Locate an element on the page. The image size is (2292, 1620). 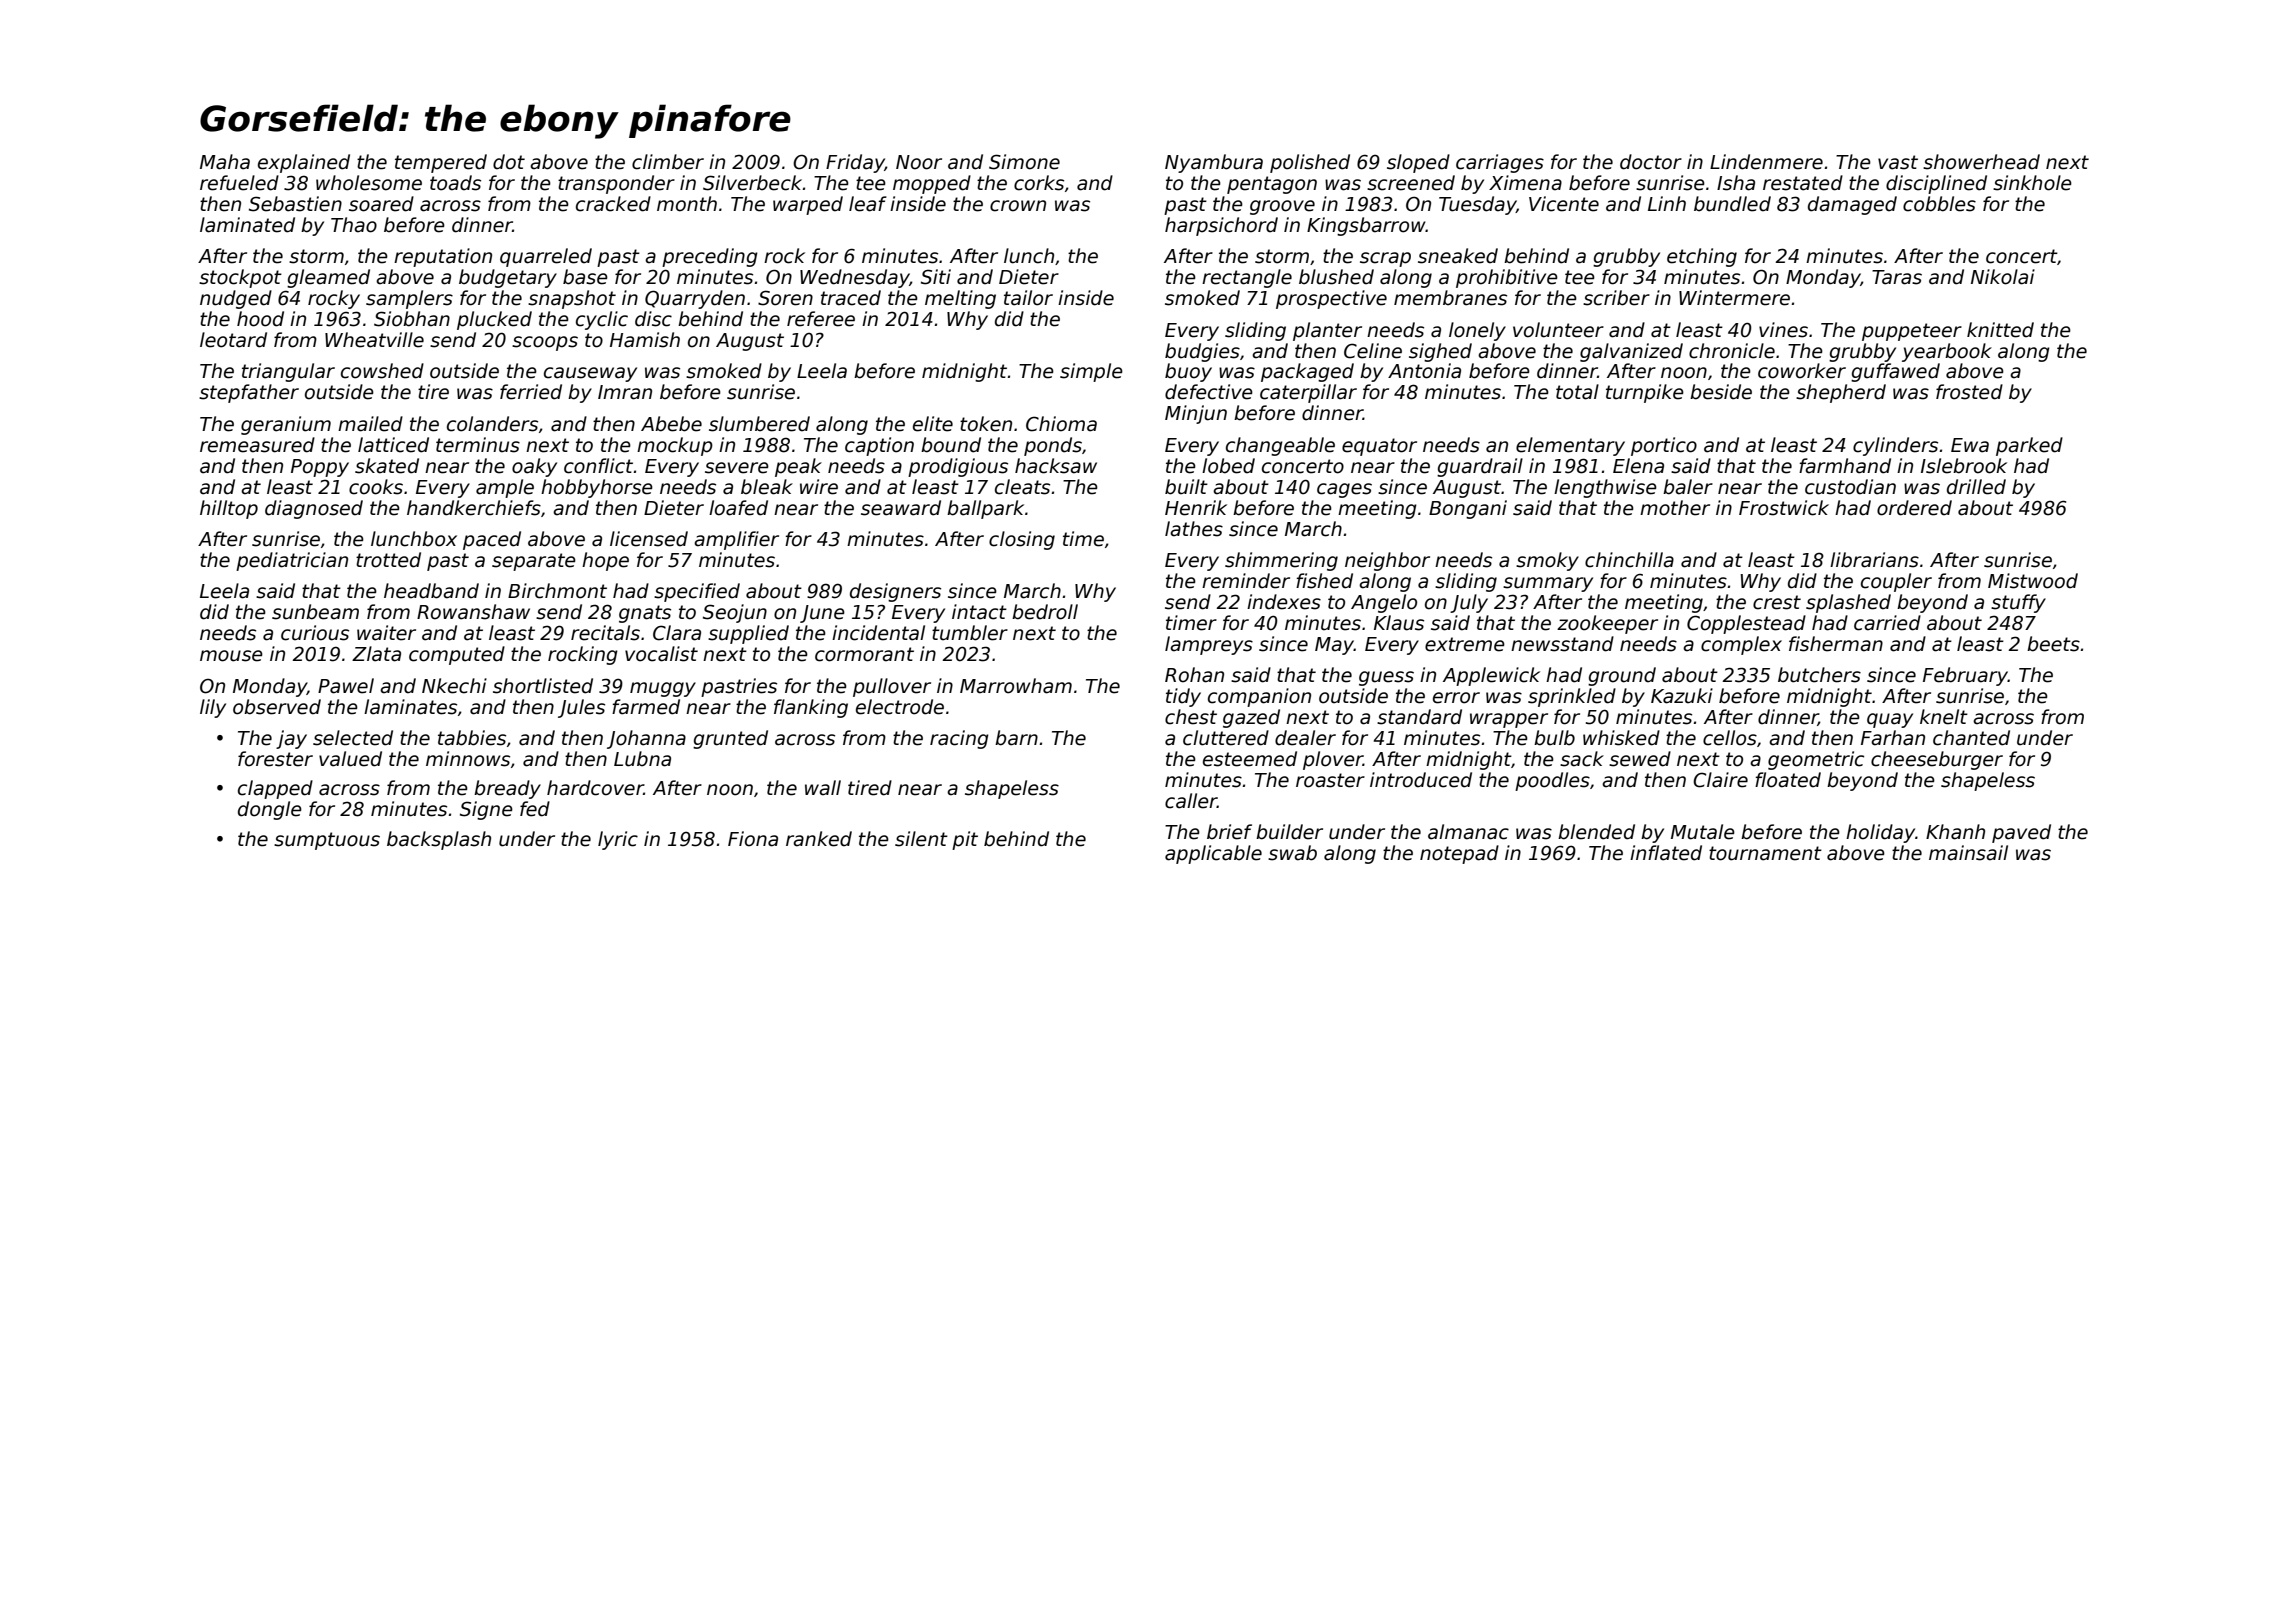
crest is located at coordinates (1777, 602).
